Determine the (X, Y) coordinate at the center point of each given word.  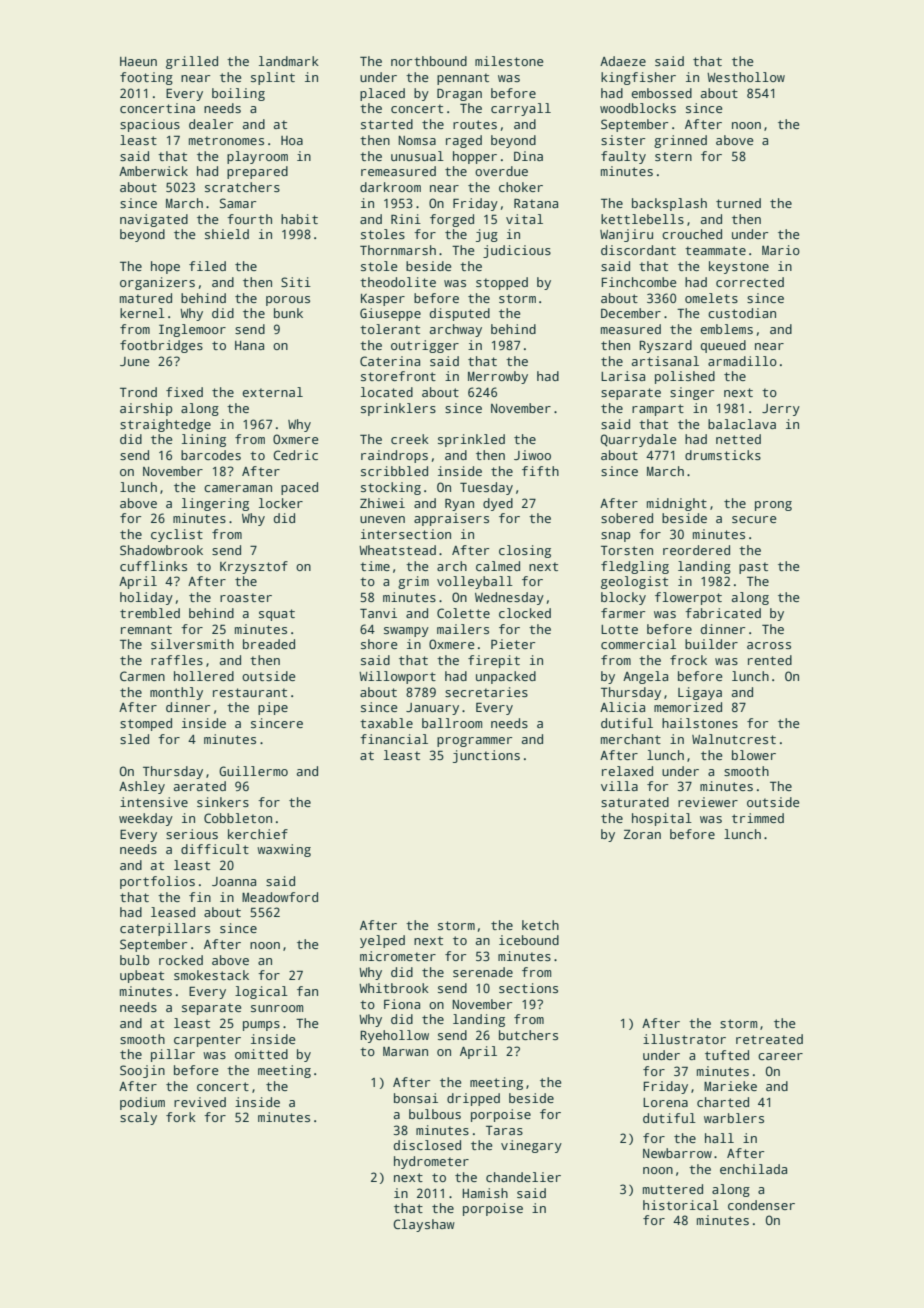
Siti (296, 282)
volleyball (475, 582)
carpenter (207, 1041)
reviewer (708, 802)
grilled (192, 62)
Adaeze (623, 61)
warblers (734, 1118)
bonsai (416, 1098)
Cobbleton (238, 818)
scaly (138, 1118)
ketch (540, 925)
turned (738, 203)
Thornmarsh (398, 250)
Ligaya (700, 693)
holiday (146, 598)
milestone (509, 61)
